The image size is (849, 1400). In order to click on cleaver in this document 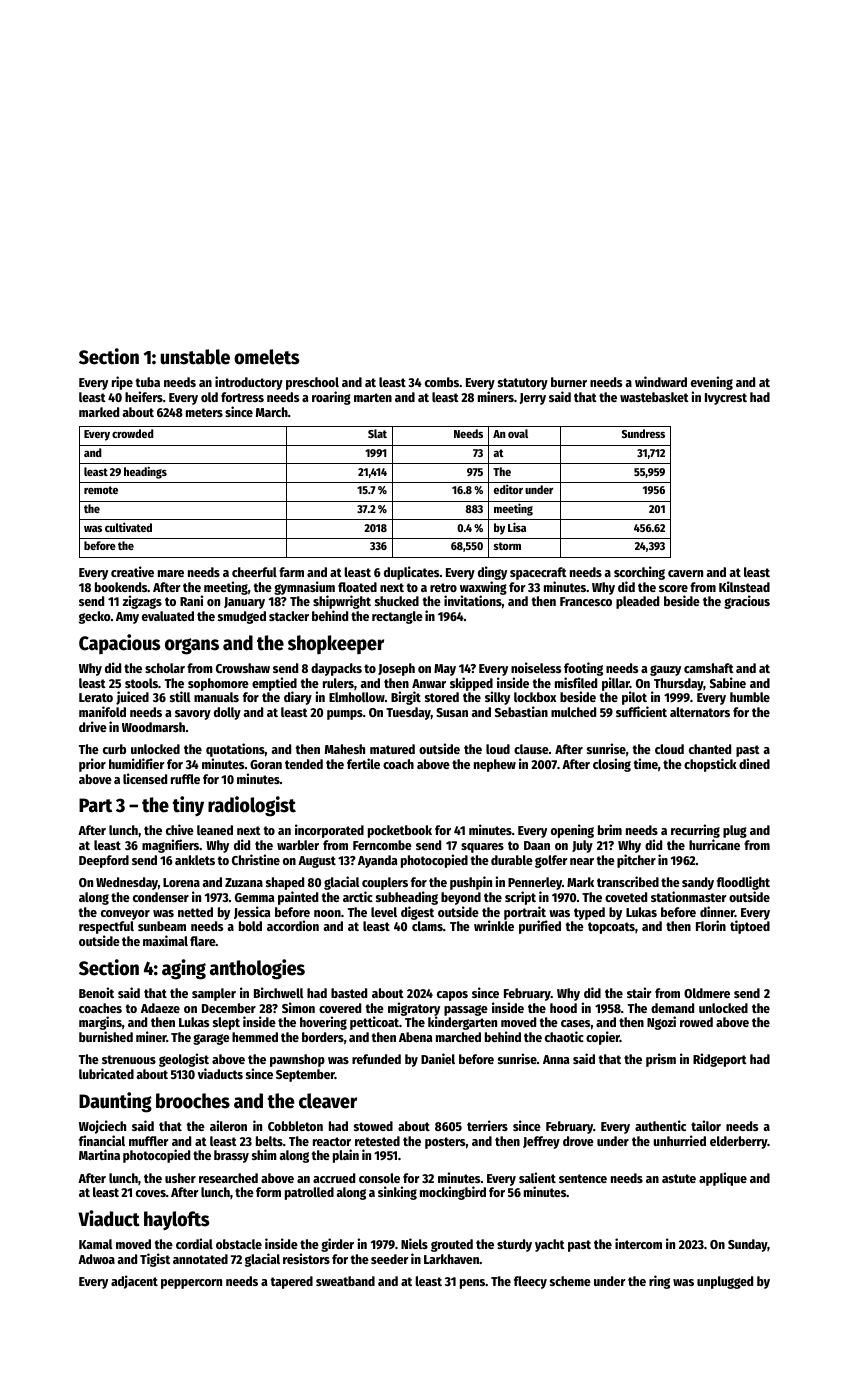, I will do `click(328, 1101)`.
